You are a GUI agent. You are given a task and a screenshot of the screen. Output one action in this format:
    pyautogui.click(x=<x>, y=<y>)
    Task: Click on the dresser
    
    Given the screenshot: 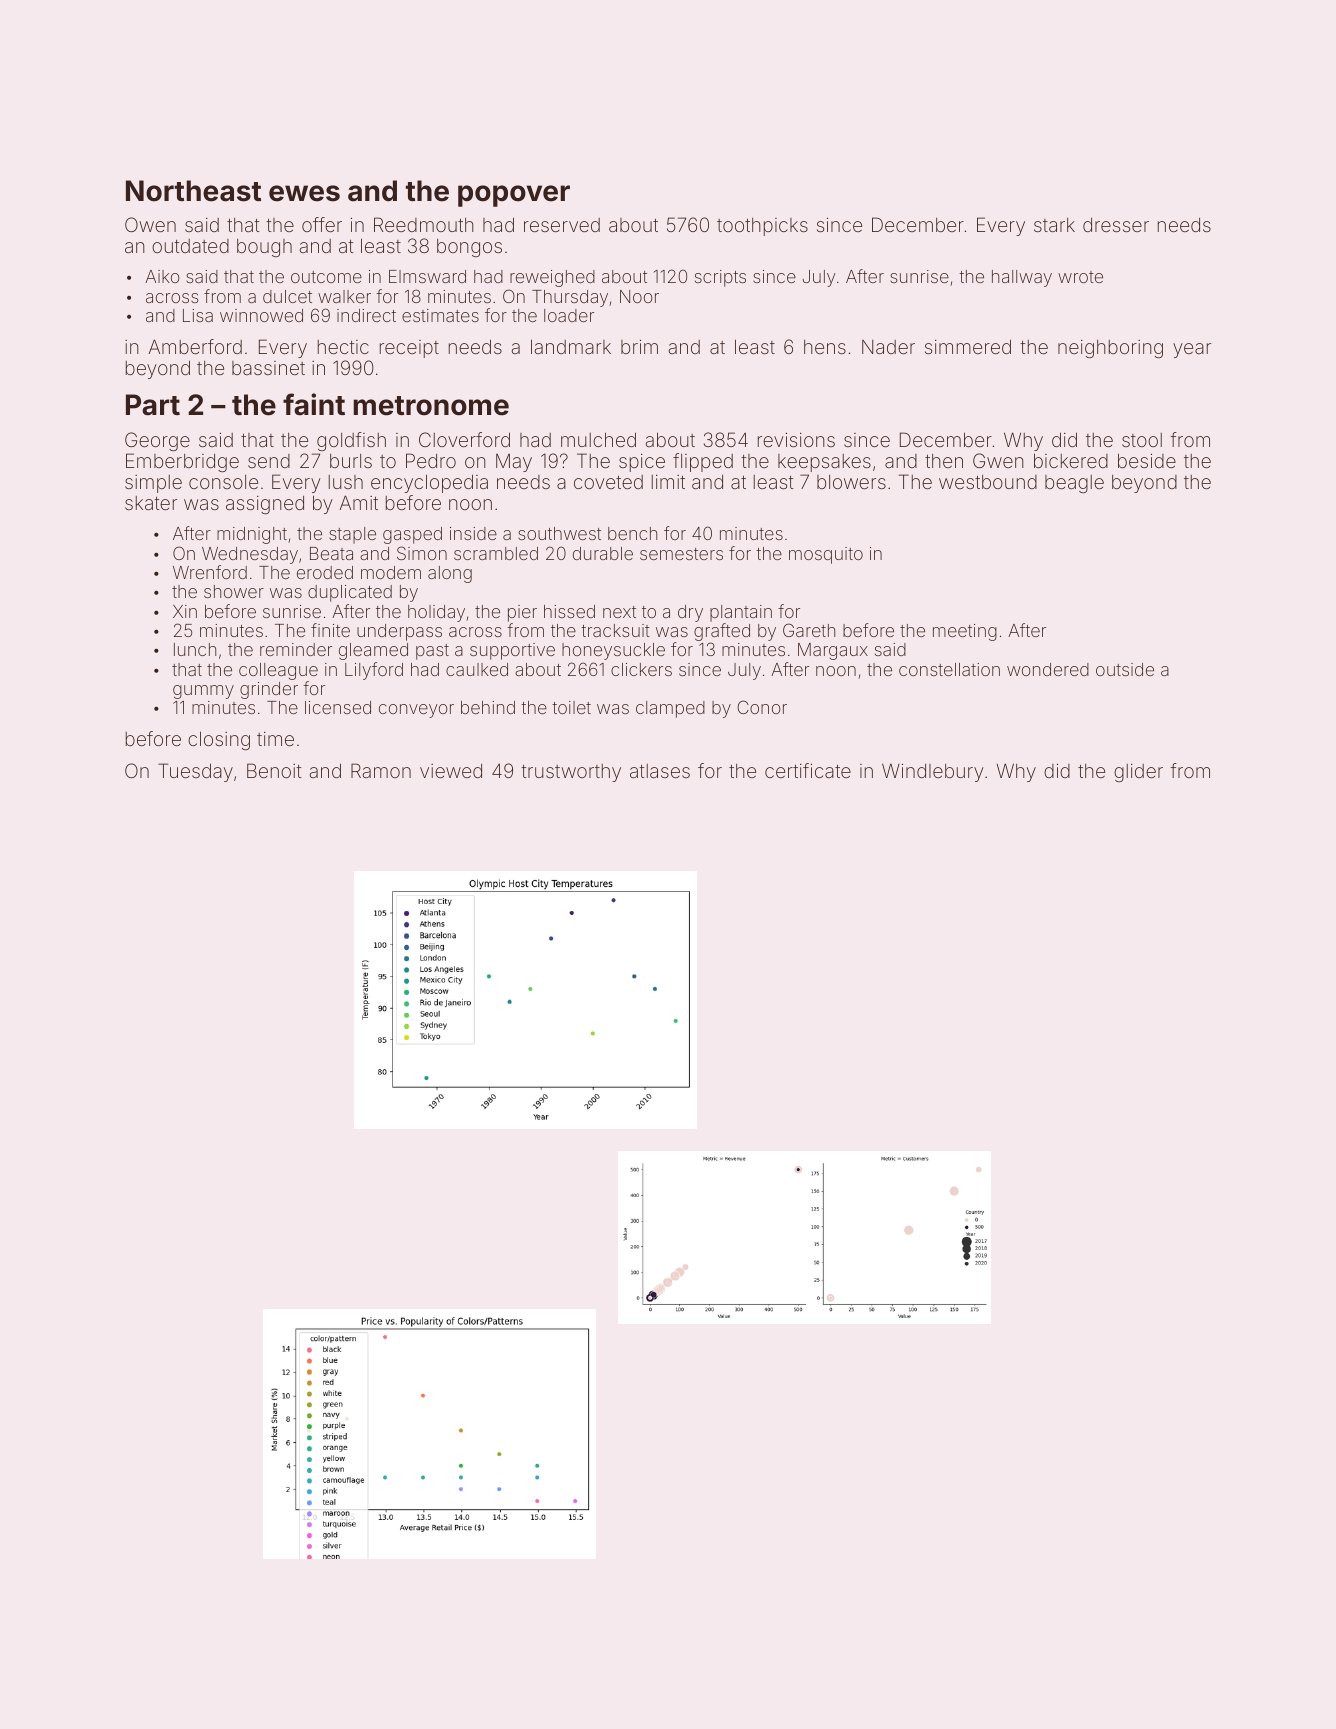 What is the action you would take?
    pyautogui.click(x=1116, y=225)
